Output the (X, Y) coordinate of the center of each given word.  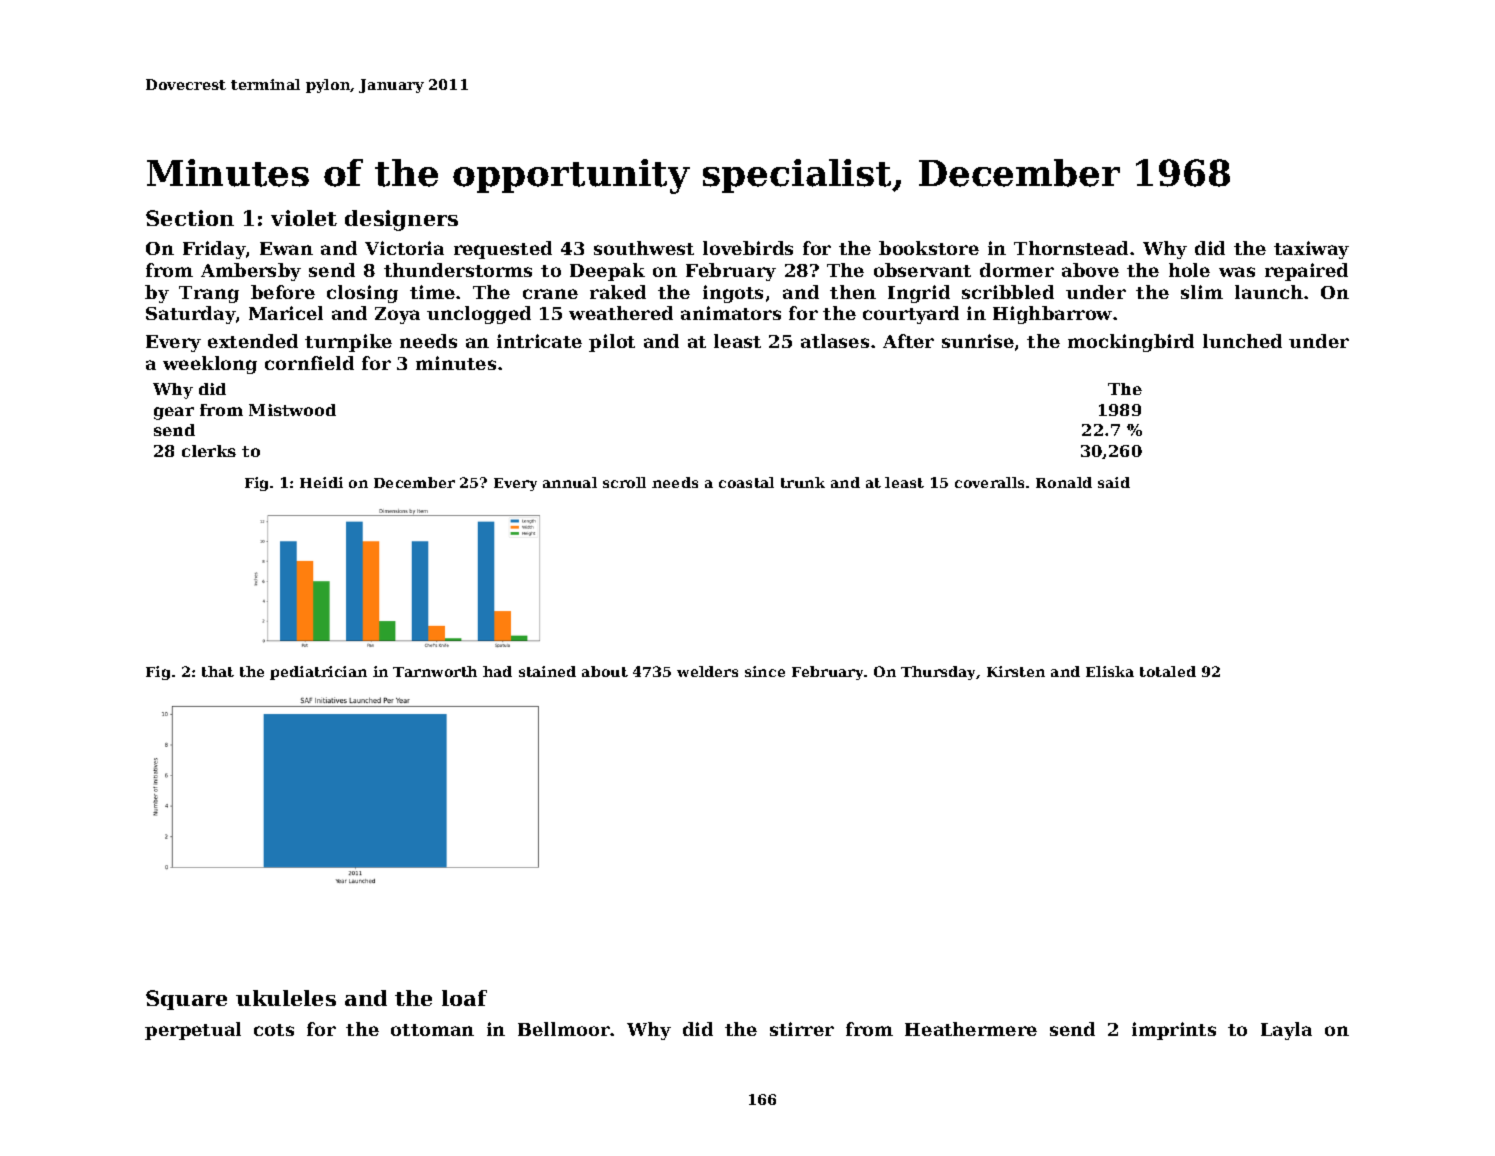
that (218, 671)
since (765, 671)
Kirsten (1016, 671)
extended (253, 341)
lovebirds (748, 248)
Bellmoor (564, 1029)
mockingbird (1131, 343)
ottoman (432, 1030)
